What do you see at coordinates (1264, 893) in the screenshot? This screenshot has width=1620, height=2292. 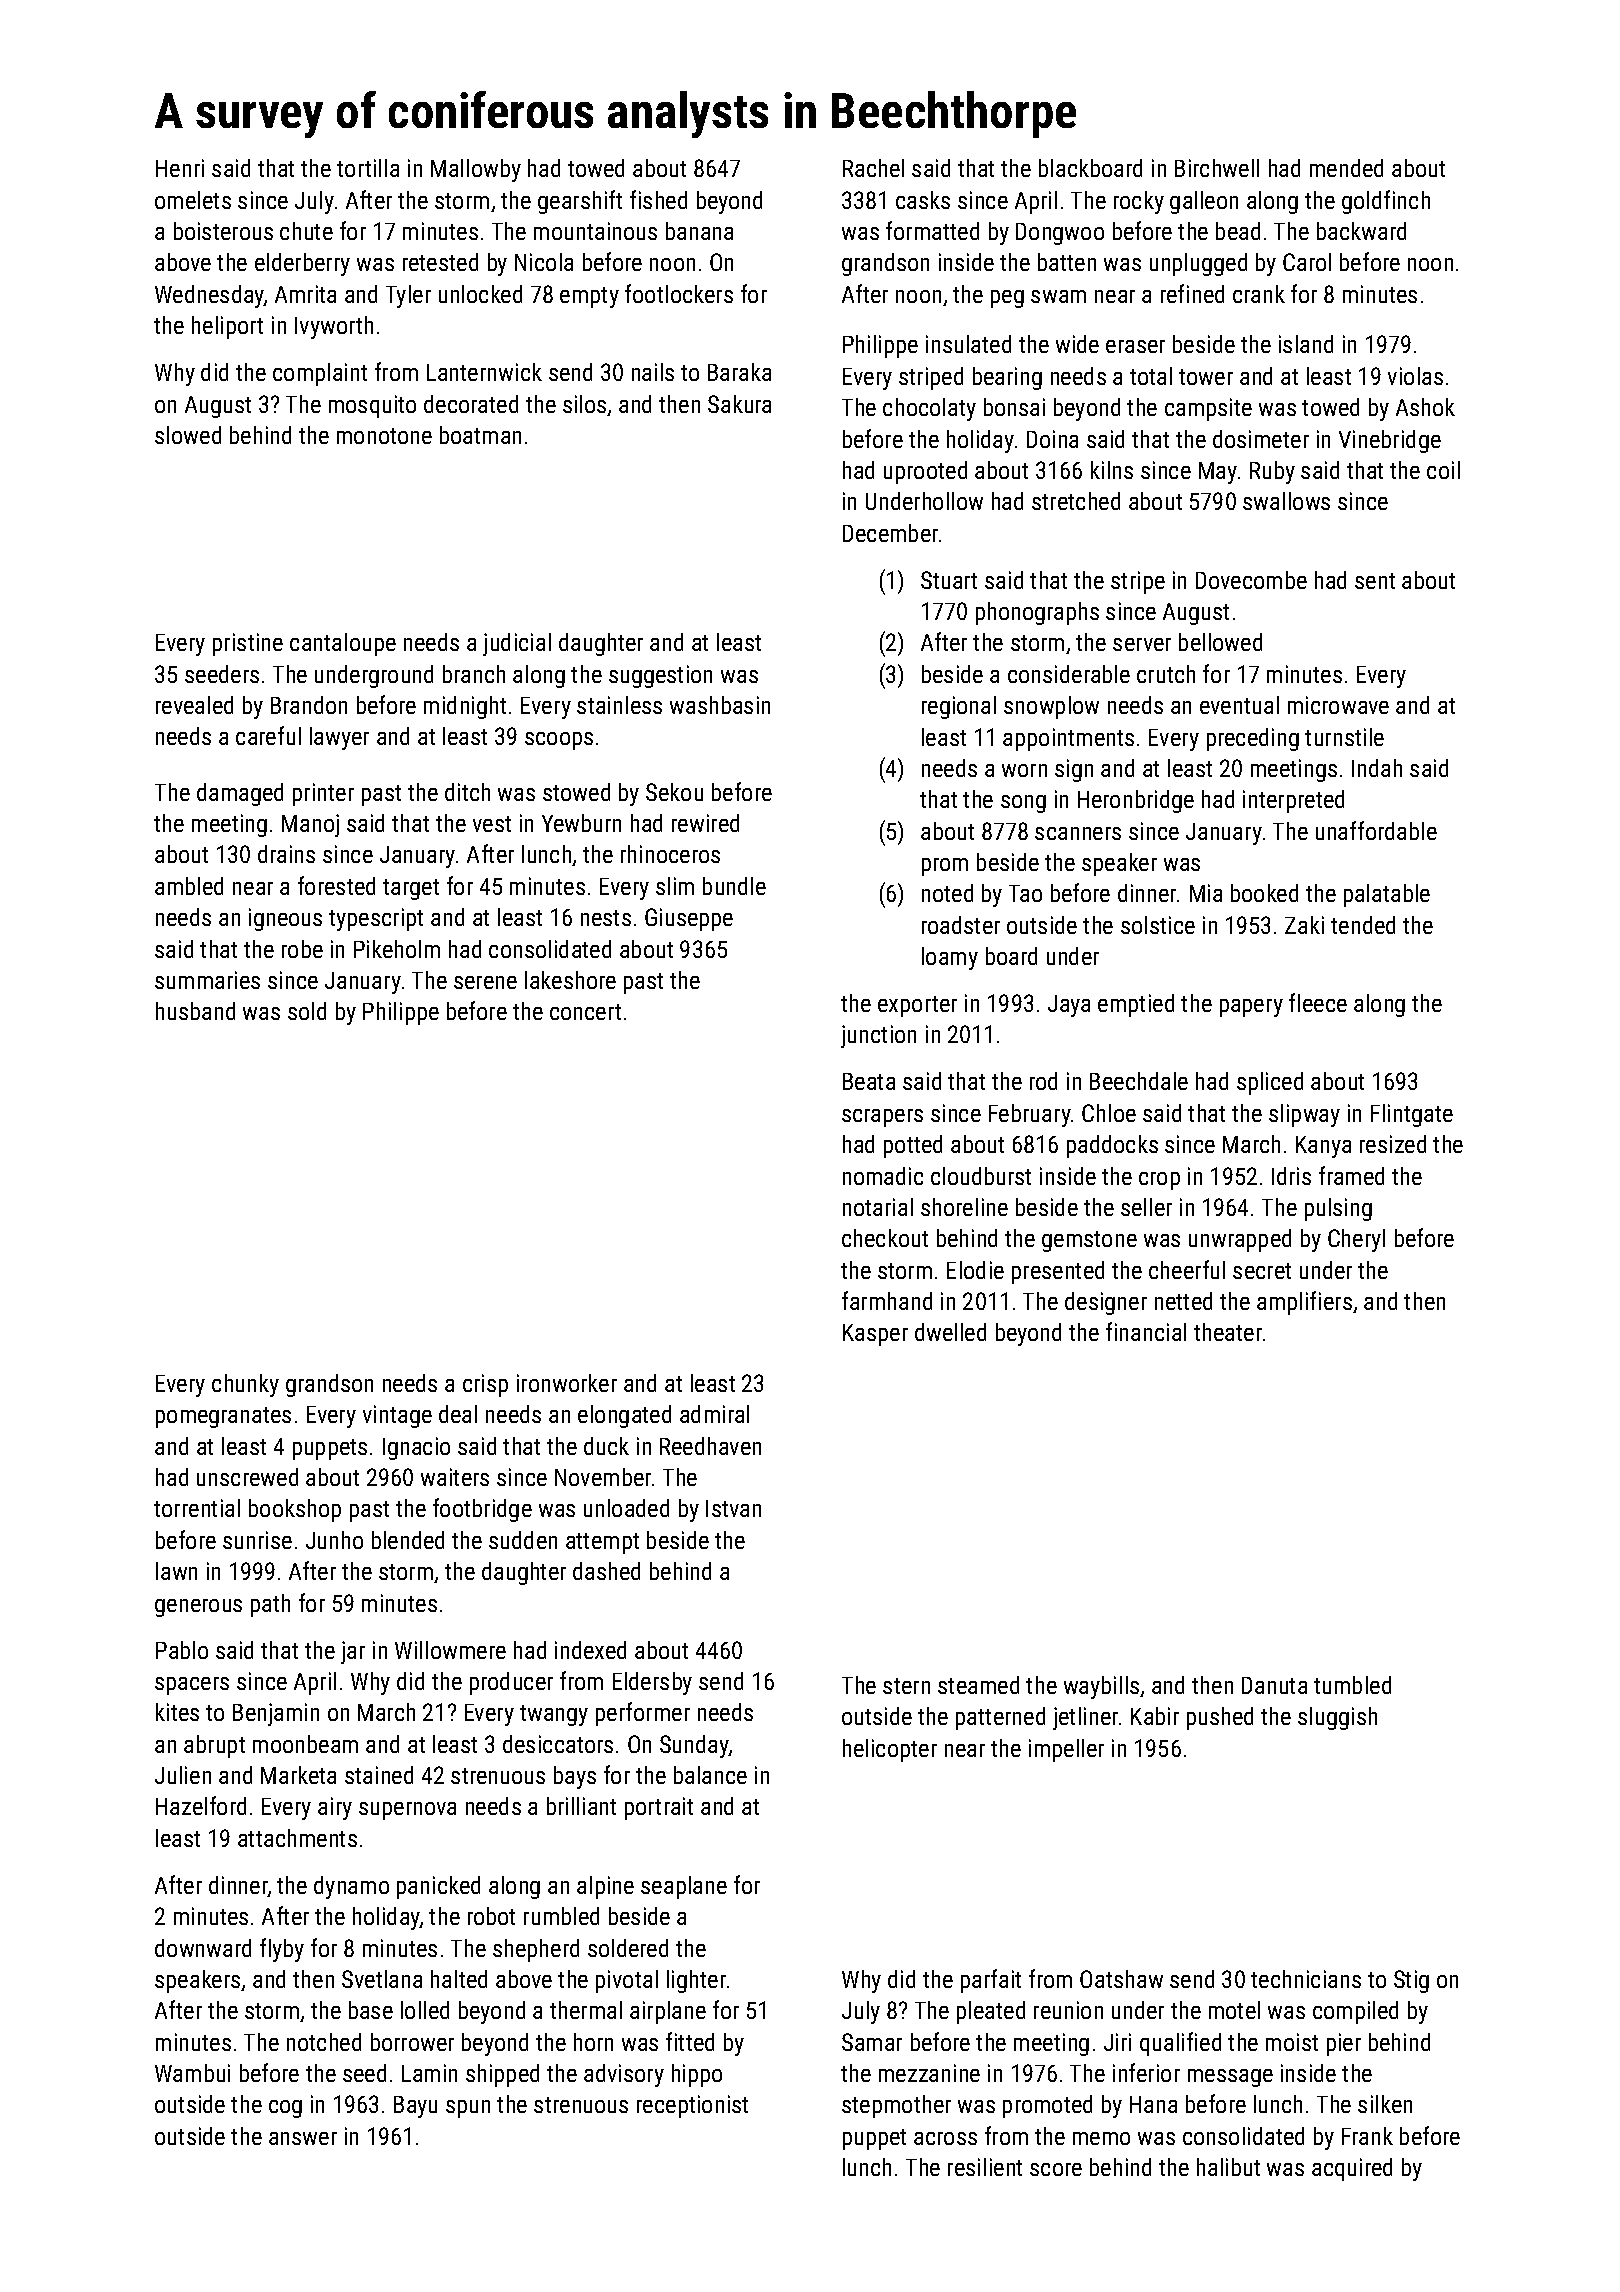 I see `booked` at bounding box center [1264, 893].
